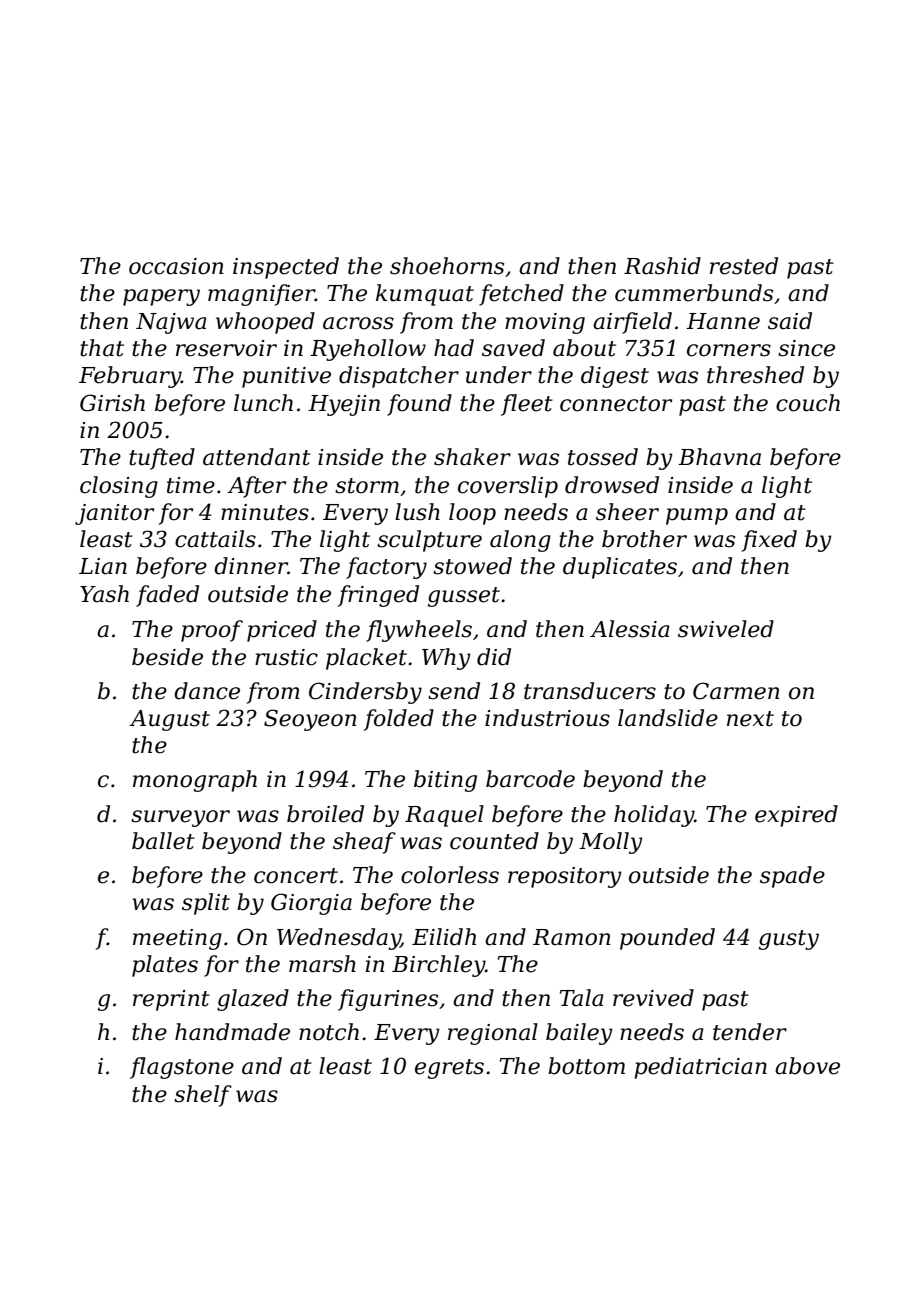 The width and height of the document is (924, 1311). What do you see at coordinates (632, 323) in the document?
I see `airfield` at bounding box center [632, 323].
